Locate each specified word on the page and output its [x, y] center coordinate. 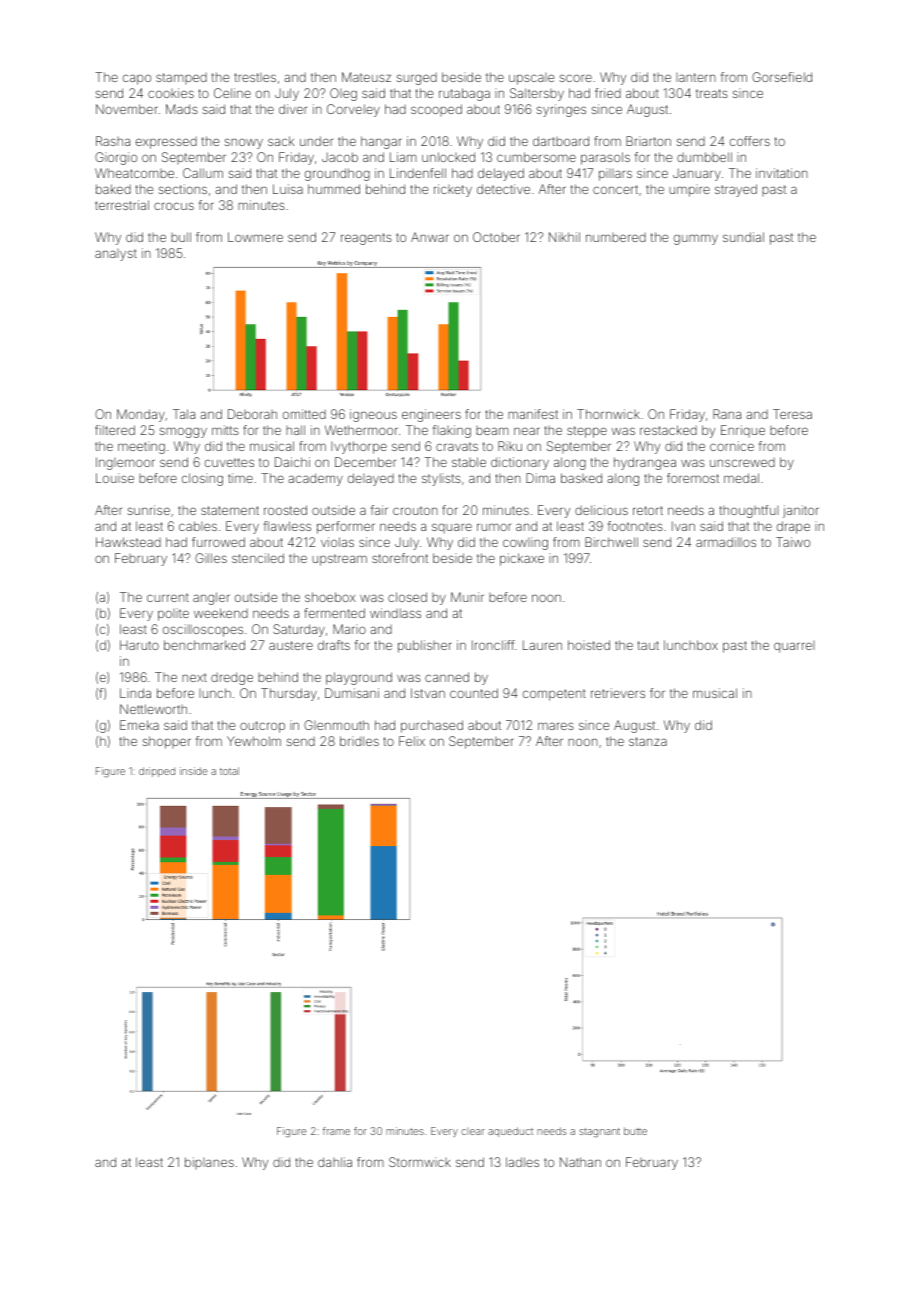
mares [556, 726]
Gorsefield [782, 77]
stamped [181, 78]
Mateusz [366, 77]
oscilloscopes [203, 630]
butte [635, 1131]
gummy [696, 239]
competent [554, 695]
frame [336, 1131]
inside [194, 771]
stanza [648, 741]
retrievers [618, 693]
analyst [116, 255]
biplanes [209, 1163]
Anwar [430, 237]
